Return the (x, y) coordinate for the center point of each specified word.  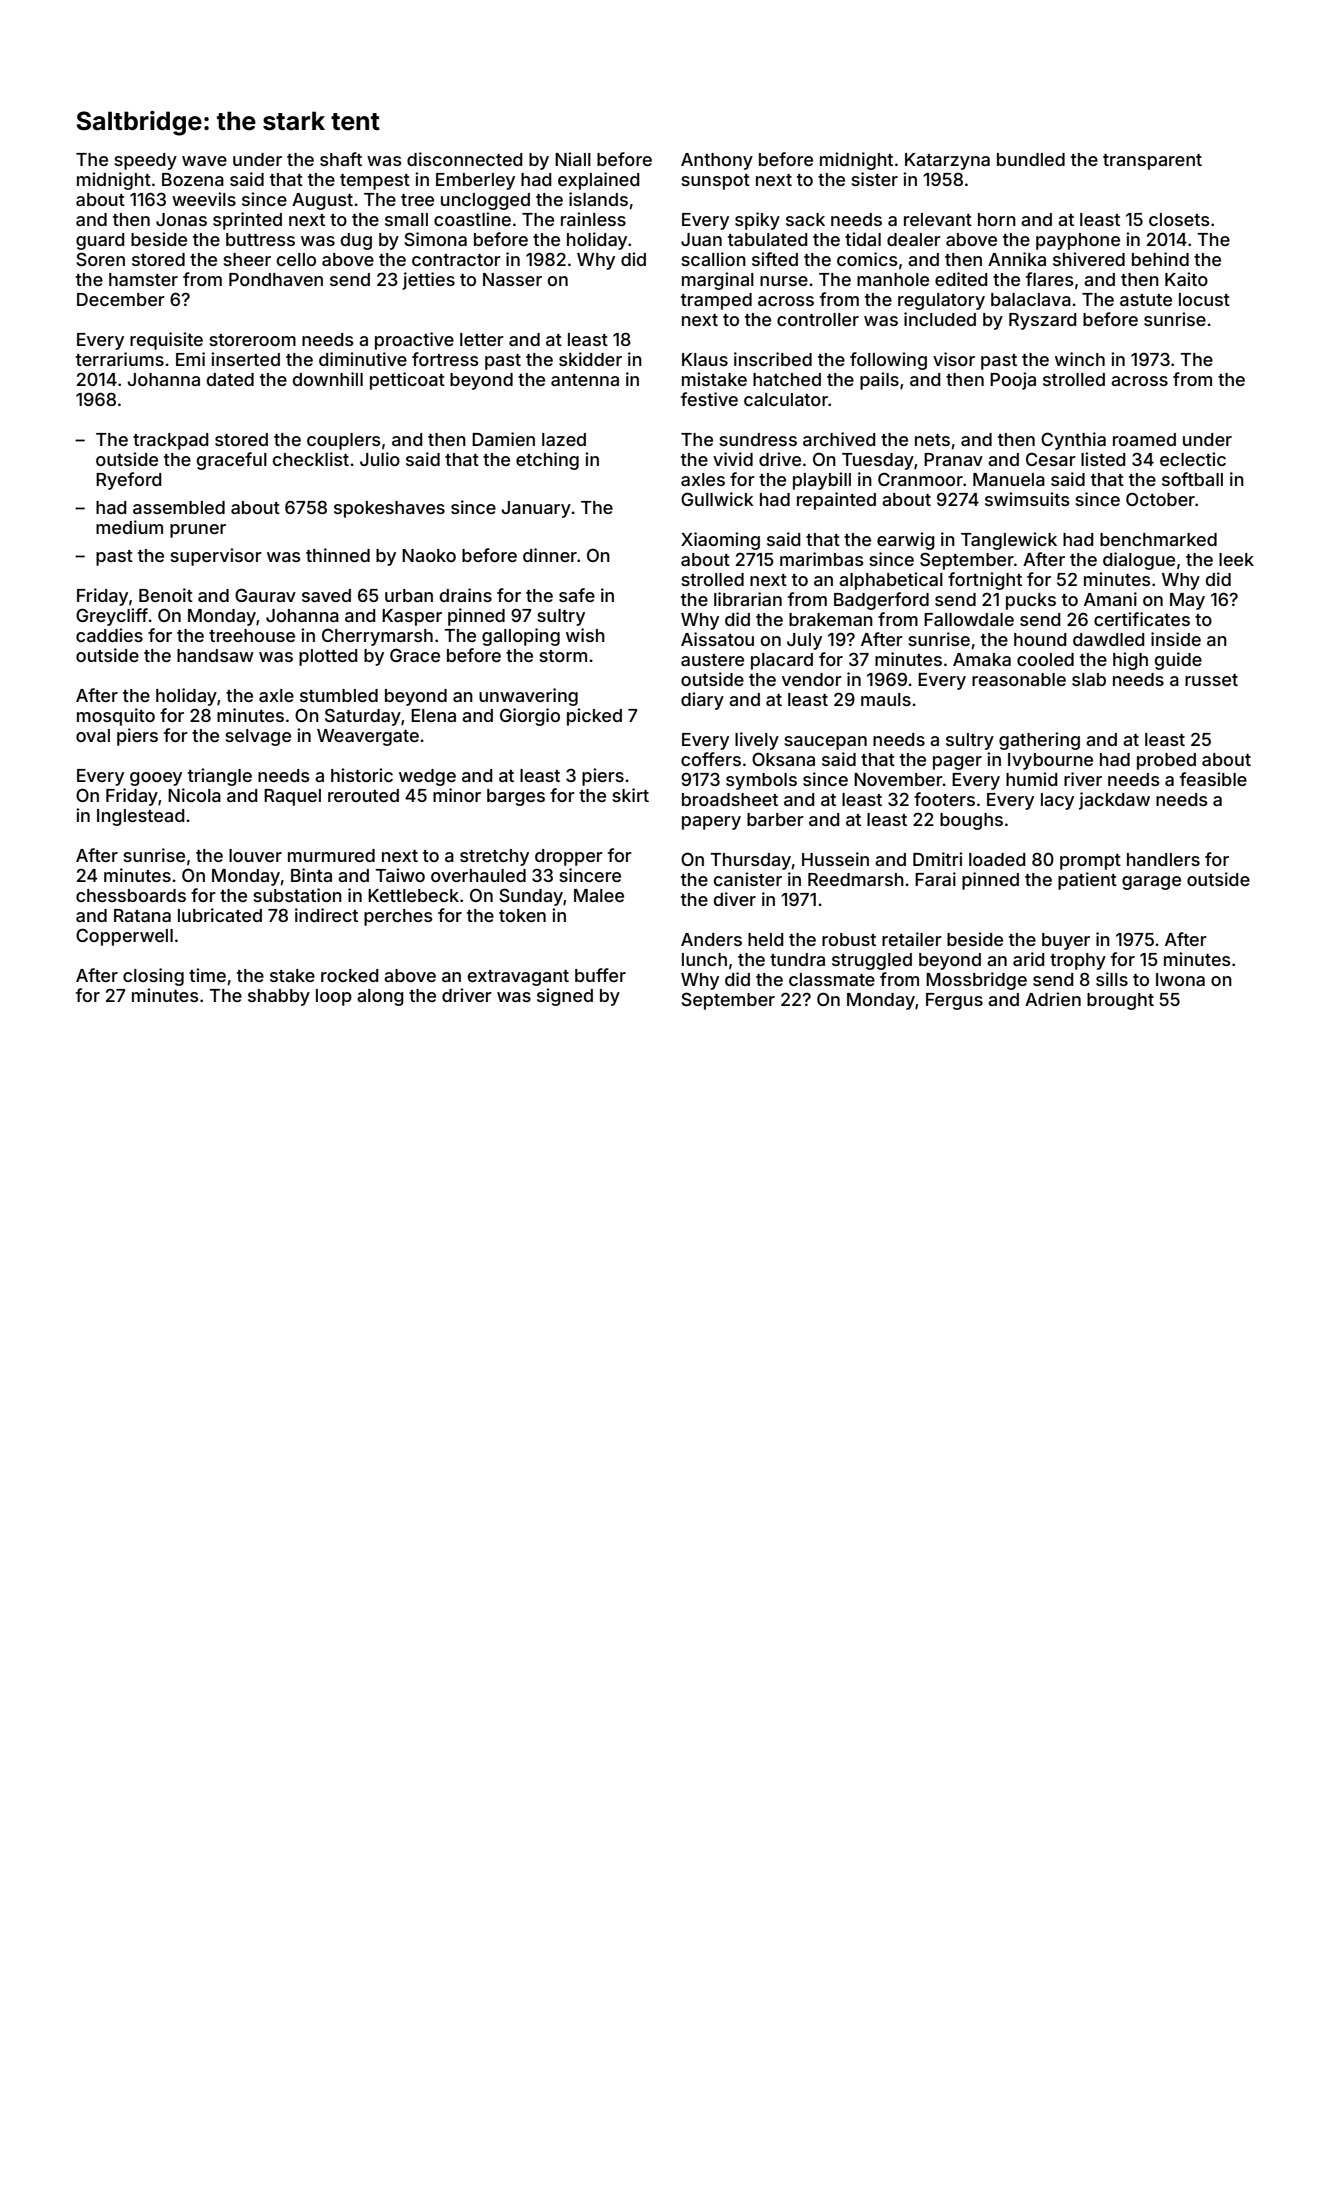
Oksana (783, 759)
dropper (569, 857)
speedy (145, 161)
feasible (1213, 779)
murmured (331, 855)
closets (1179, 219)
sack (805, 219)
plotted (328, 657)
